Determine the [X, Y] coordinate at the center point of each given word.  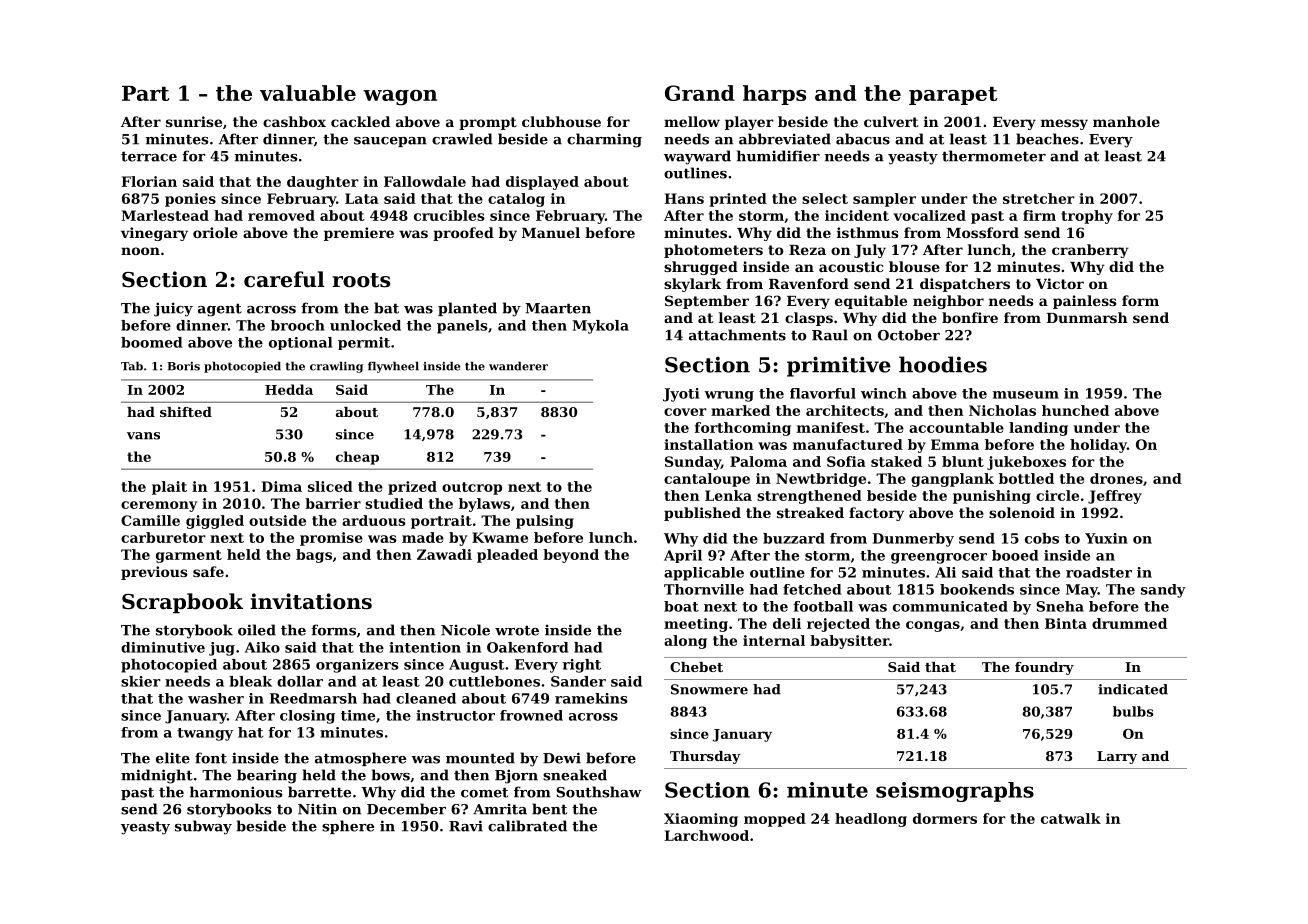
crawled [462, 139]
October [909, 335]
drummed [1129, 623]
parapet [953, 96]
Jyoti [681, 395]
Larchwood [706, 835]
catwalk [1071, 818]
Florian [149, 181]
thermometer [994, 156]
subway [203, 827]
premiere [359, 234]
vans [143, 436]
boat [681, 606]
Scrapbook [182, 603]
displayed [542, 183]
